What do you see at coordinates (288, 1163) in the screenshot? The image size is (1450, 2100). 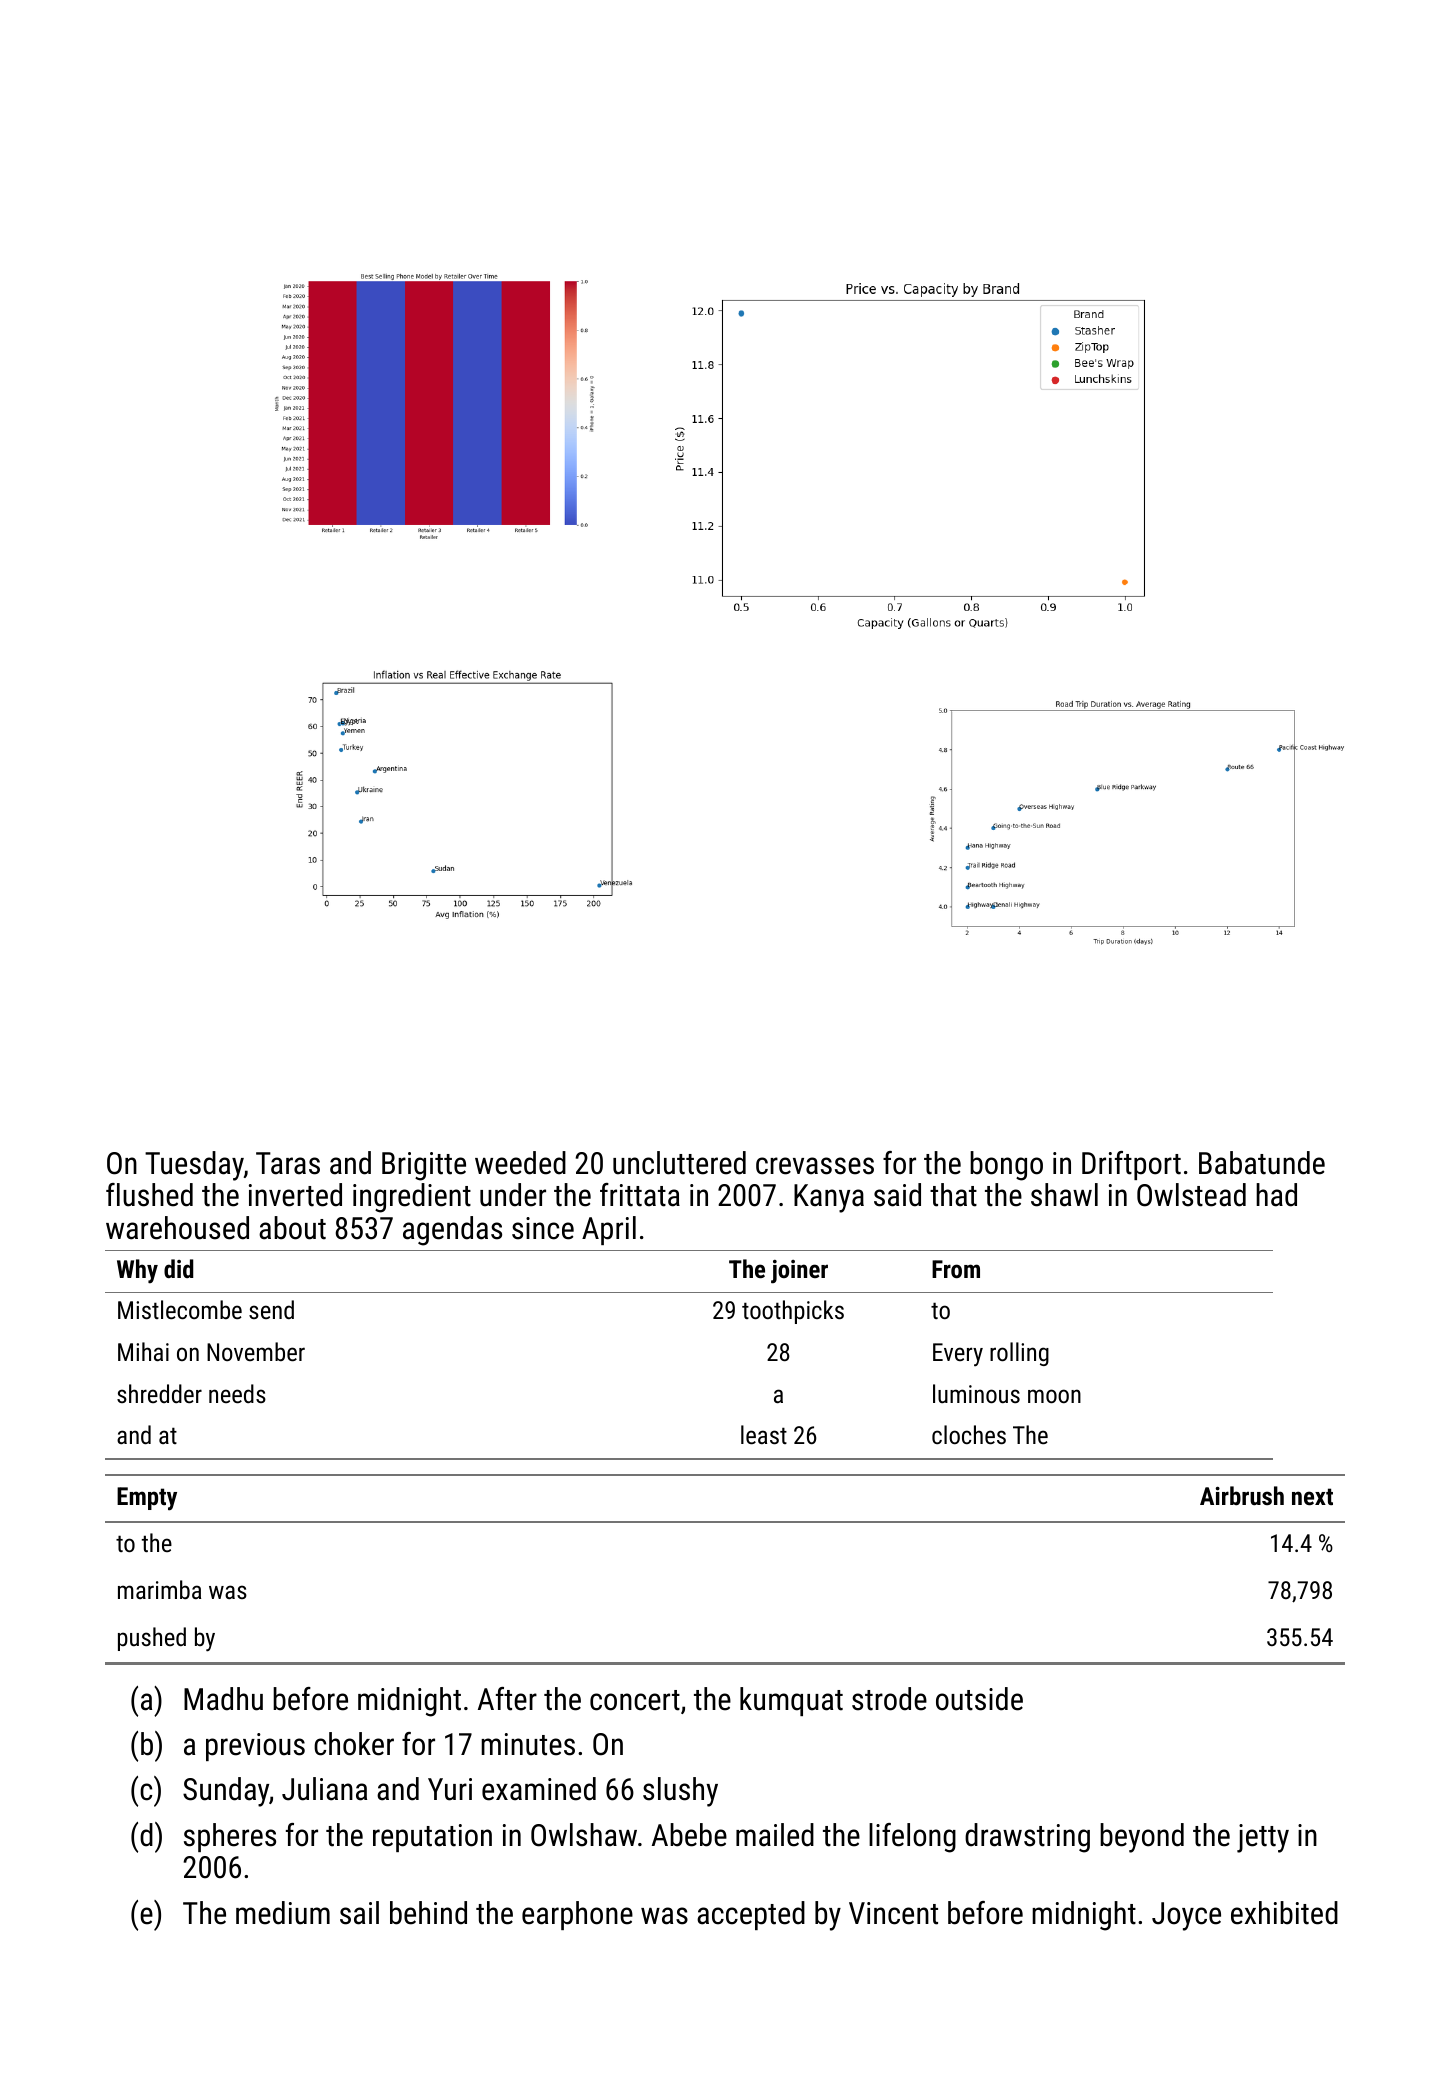 I see `Taras` at bounding box center [288, 1163].
